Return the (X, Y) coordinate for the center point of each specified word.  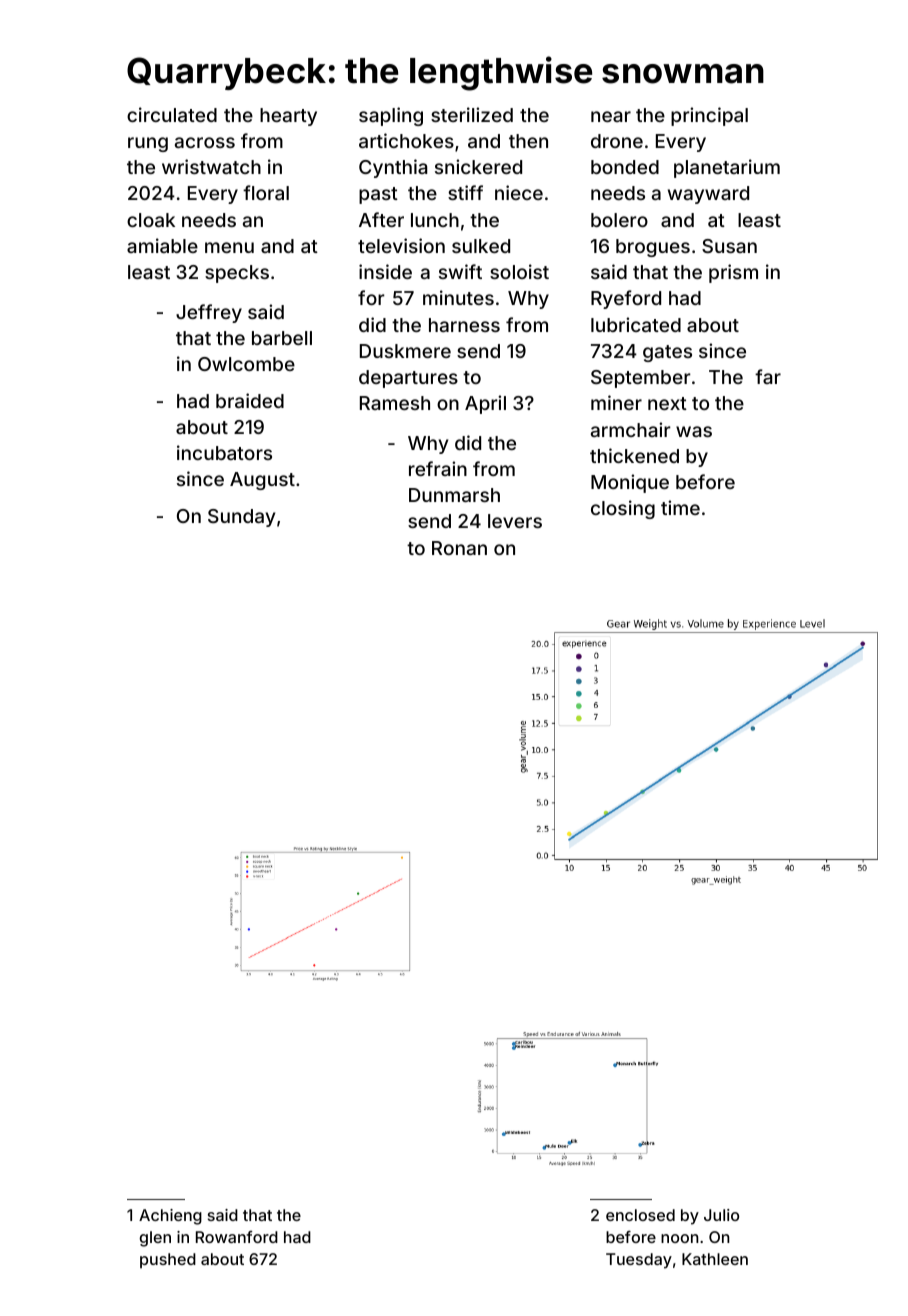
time (680, 507)
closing (623, 509)
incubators (224, 452)
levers (515, 521)
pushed (168, 1261)
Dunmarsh (454, 495)
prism (733, 273)
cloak (151, 220)
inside (385, 271)
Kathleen (715, 1259)
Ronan (459, 548)
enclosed (640, 1215)
